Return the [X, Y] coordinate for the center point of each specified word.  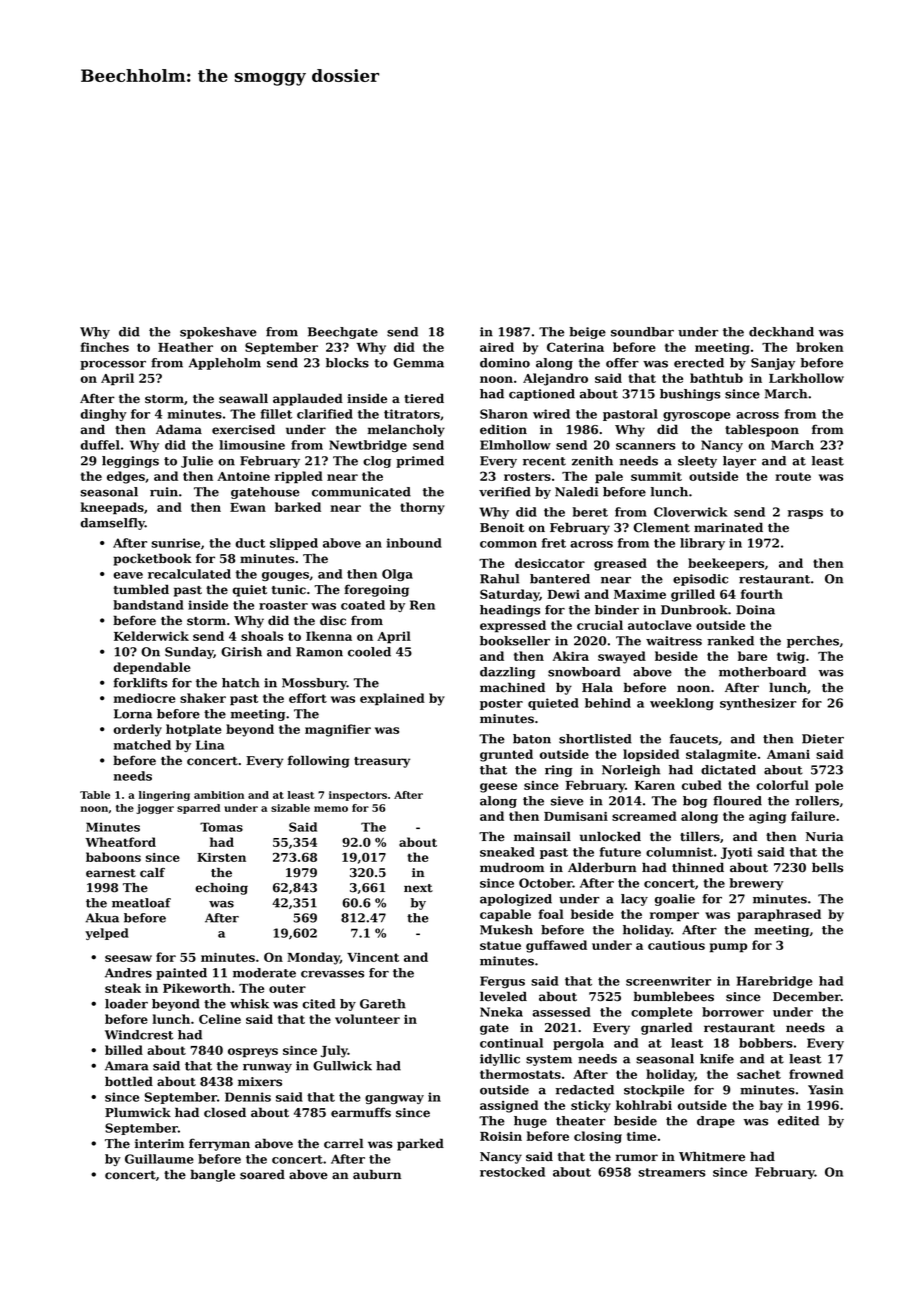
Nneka [501, 1012]
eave [128, 575]
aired [497, 347]
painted [181, 974]
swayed [622, 657]
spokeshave [218, 333]
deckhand [781, 332]
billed [124, 1050]
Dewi [564, 594]
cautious [676, 945]
